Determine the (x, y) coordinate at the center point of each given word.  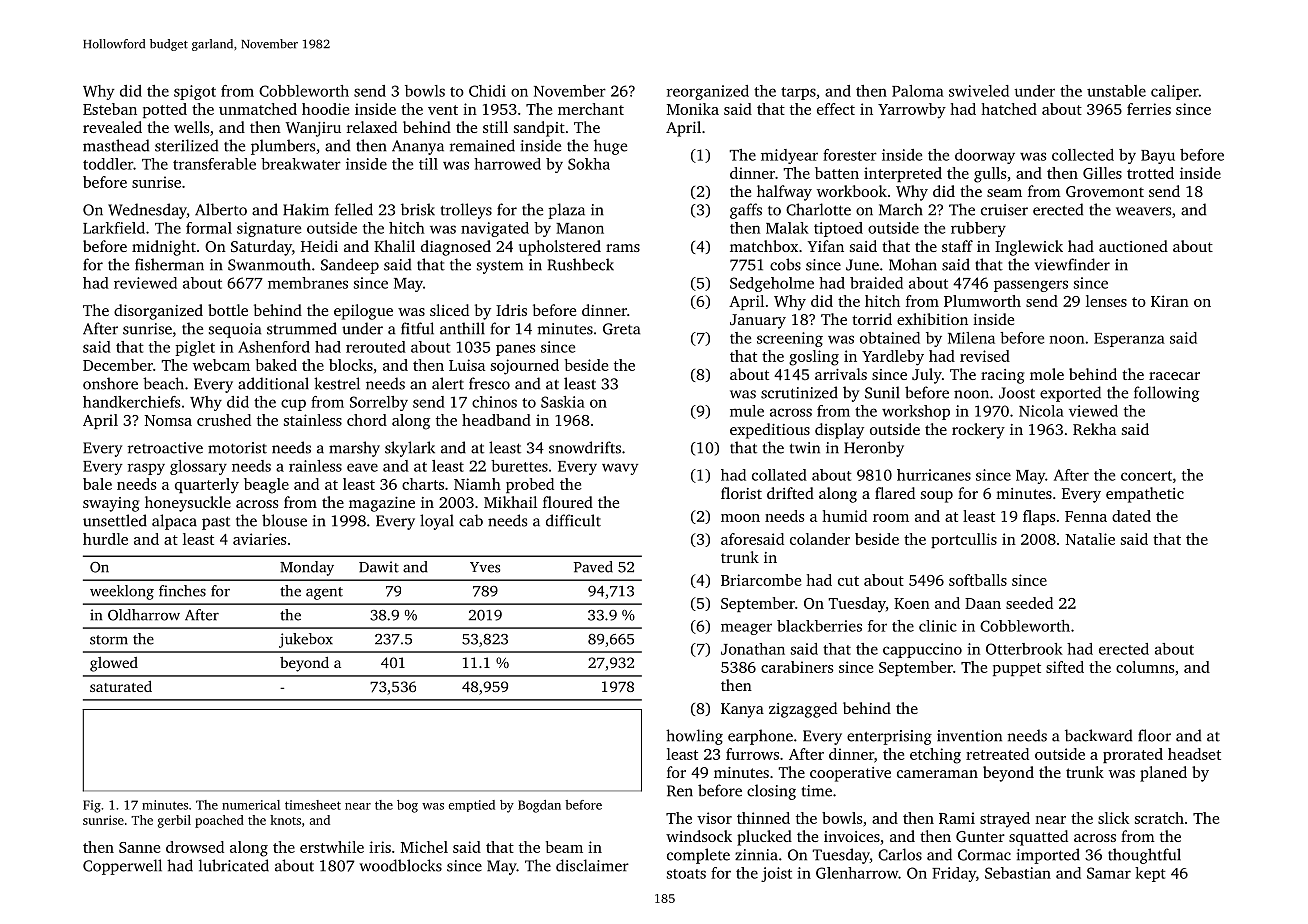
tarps (798, 93)
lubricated (234, 865)
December (118, 365)
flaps (1039, 517)
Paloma (918, 91)
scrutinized (799, 392)
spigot (195, 92)
